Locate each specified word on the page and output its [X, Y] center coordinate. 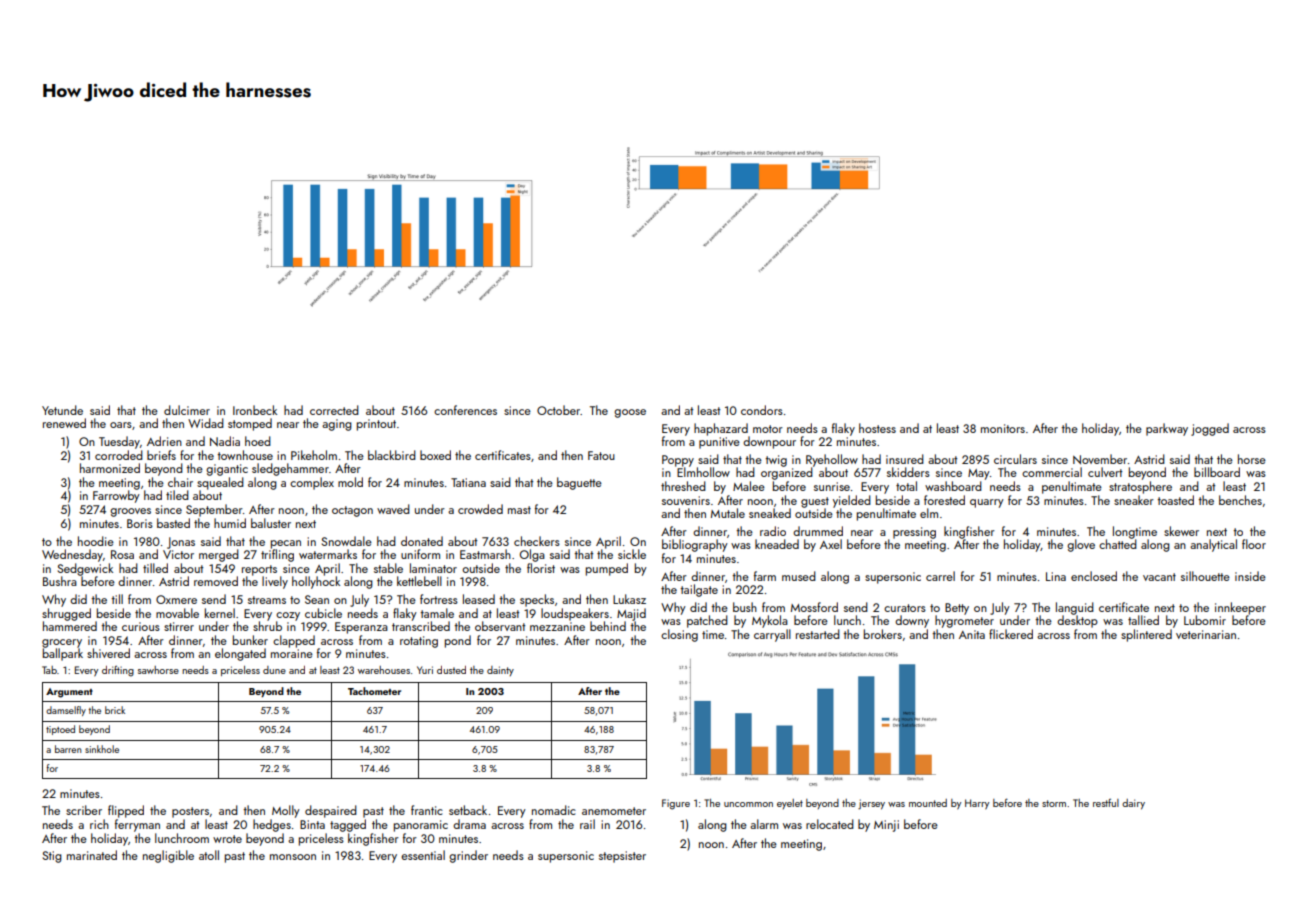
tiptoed [60, 730]
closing [679, 635]
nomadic [554, 810]
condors [762, 410]
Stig [52, 857]
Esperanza [361, 628]
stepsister [622, 857]
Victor [178, 554]
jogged [1210, 429]
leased [479, 599]
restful [1106, 803]
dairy [1133, 804]
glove [1081, 545]
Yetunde [62, 410]
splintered [1146, 635]
